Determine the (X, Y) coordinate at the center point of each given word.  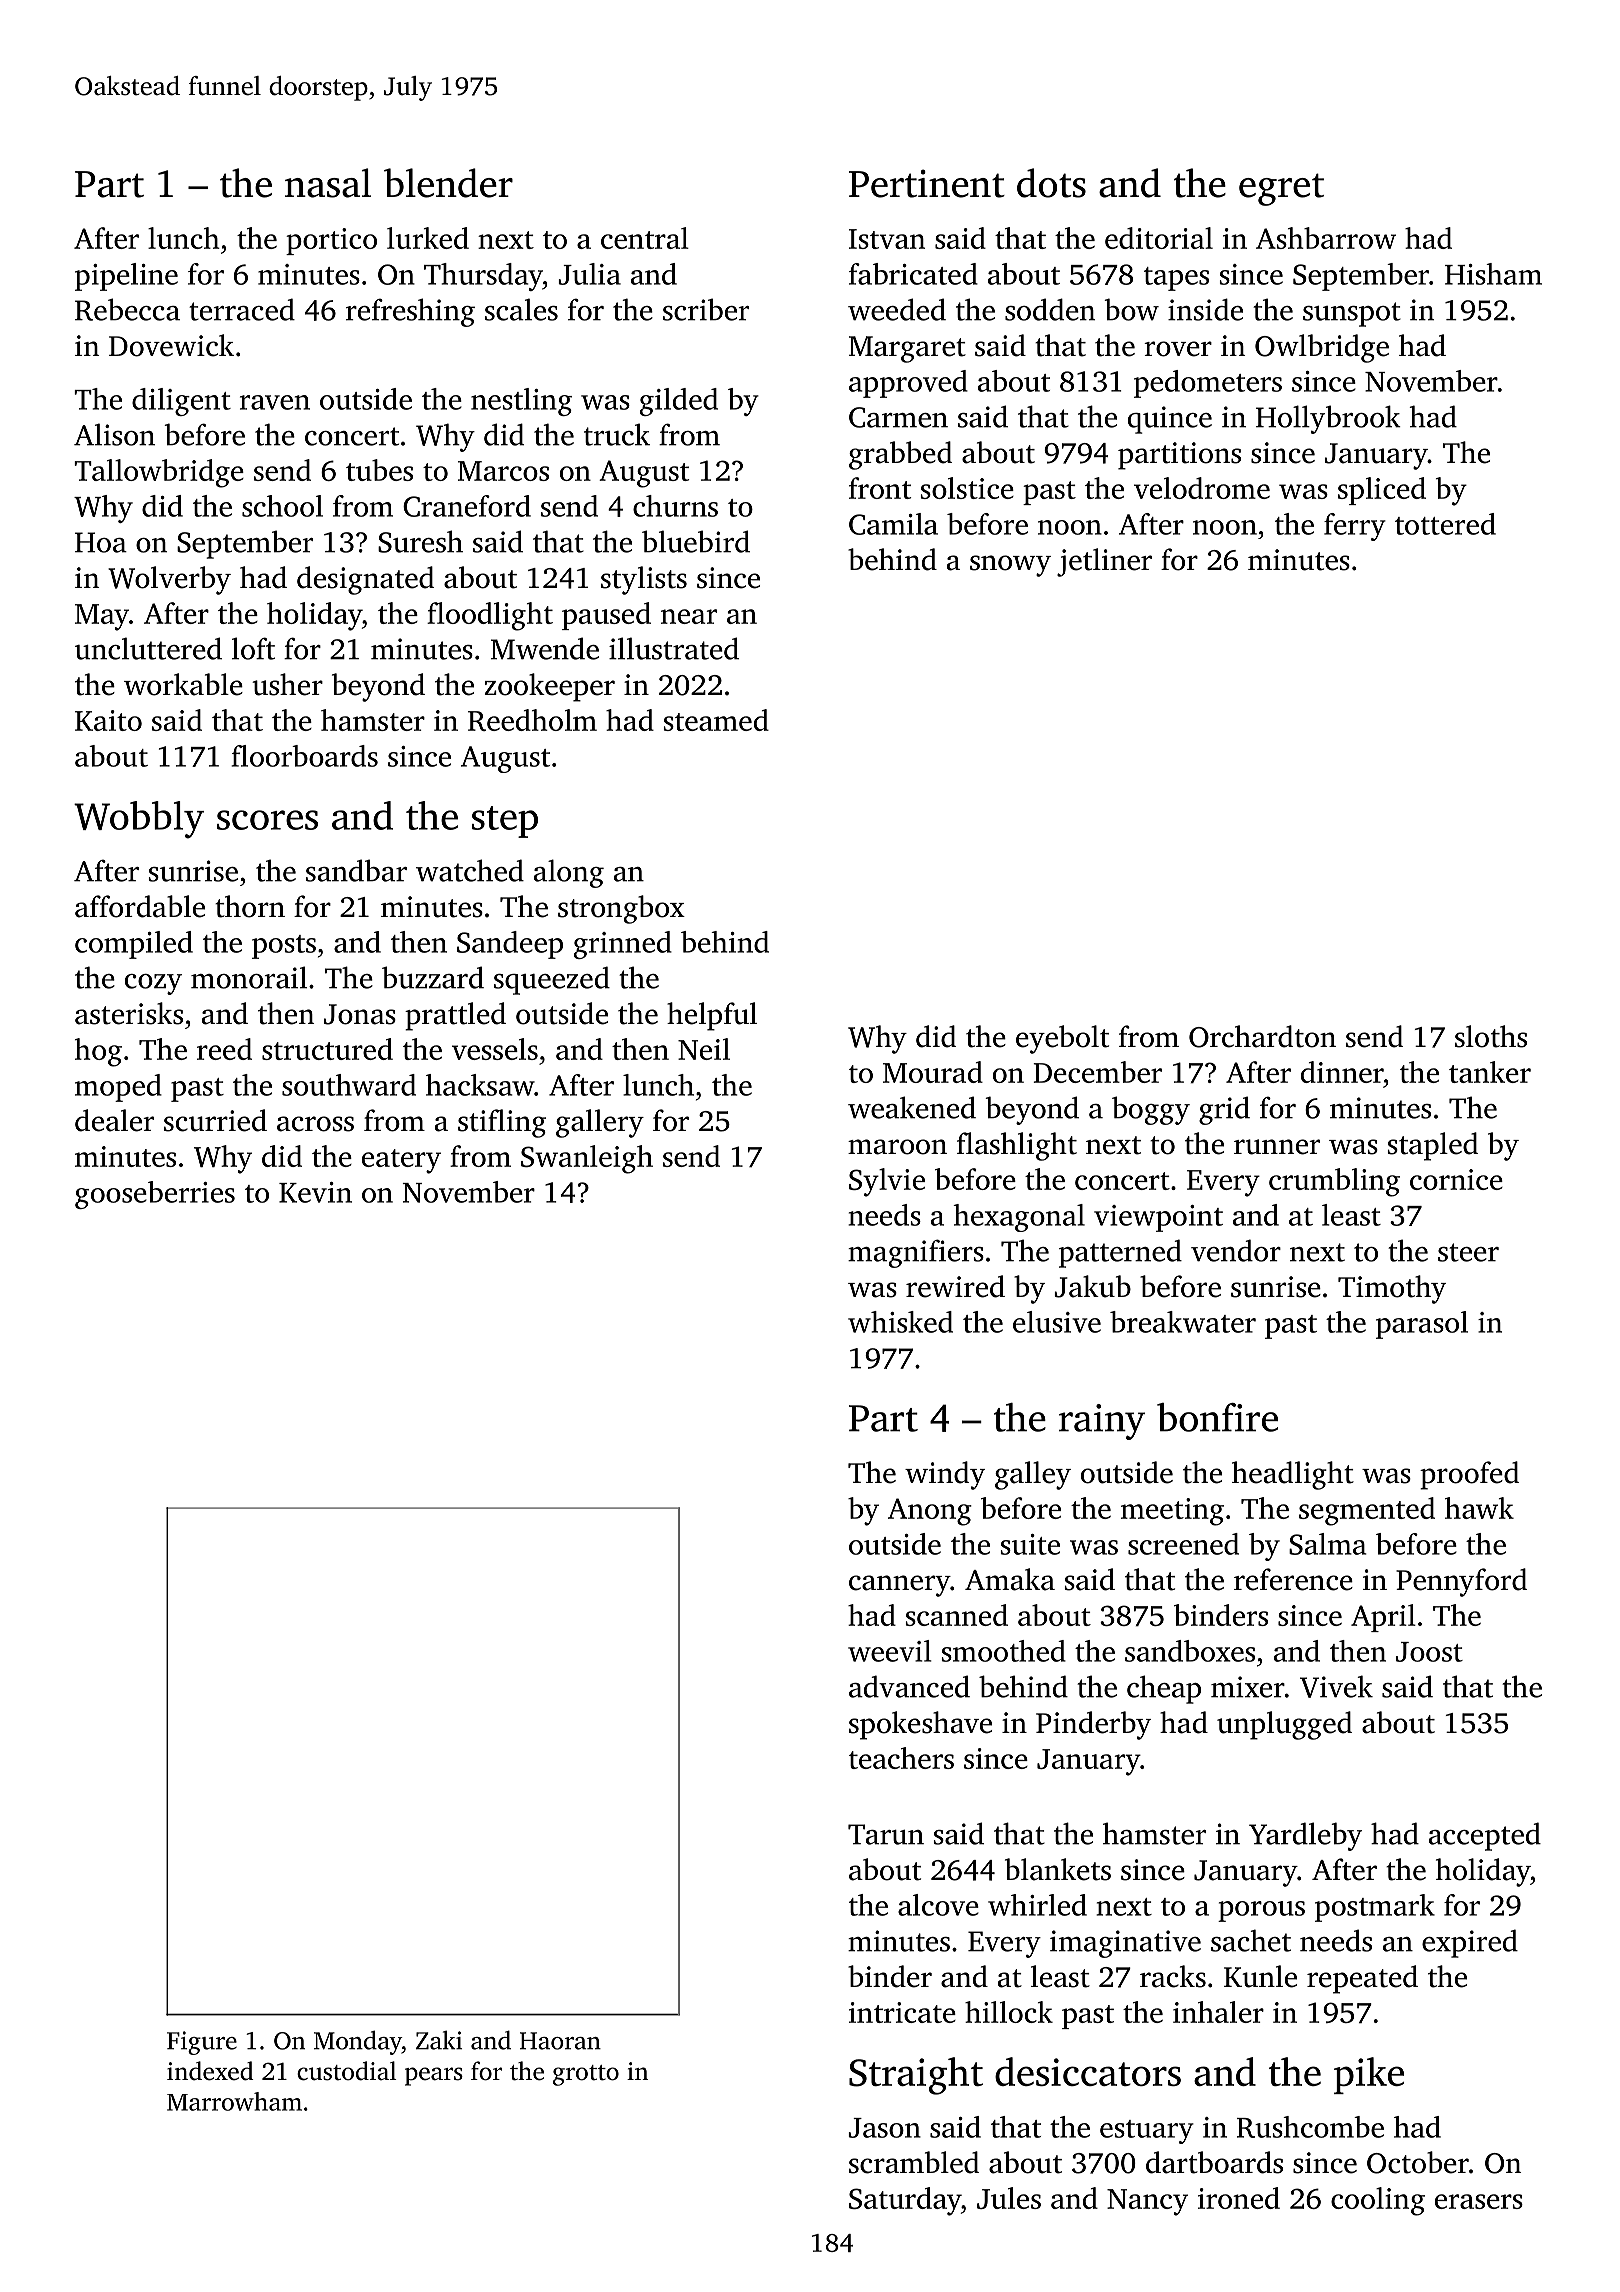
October (1418, 2162)
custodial (347, 2071)
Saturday (905, 2201)
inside (1205, 309)
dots (1051, 183)
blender (448, 183)
